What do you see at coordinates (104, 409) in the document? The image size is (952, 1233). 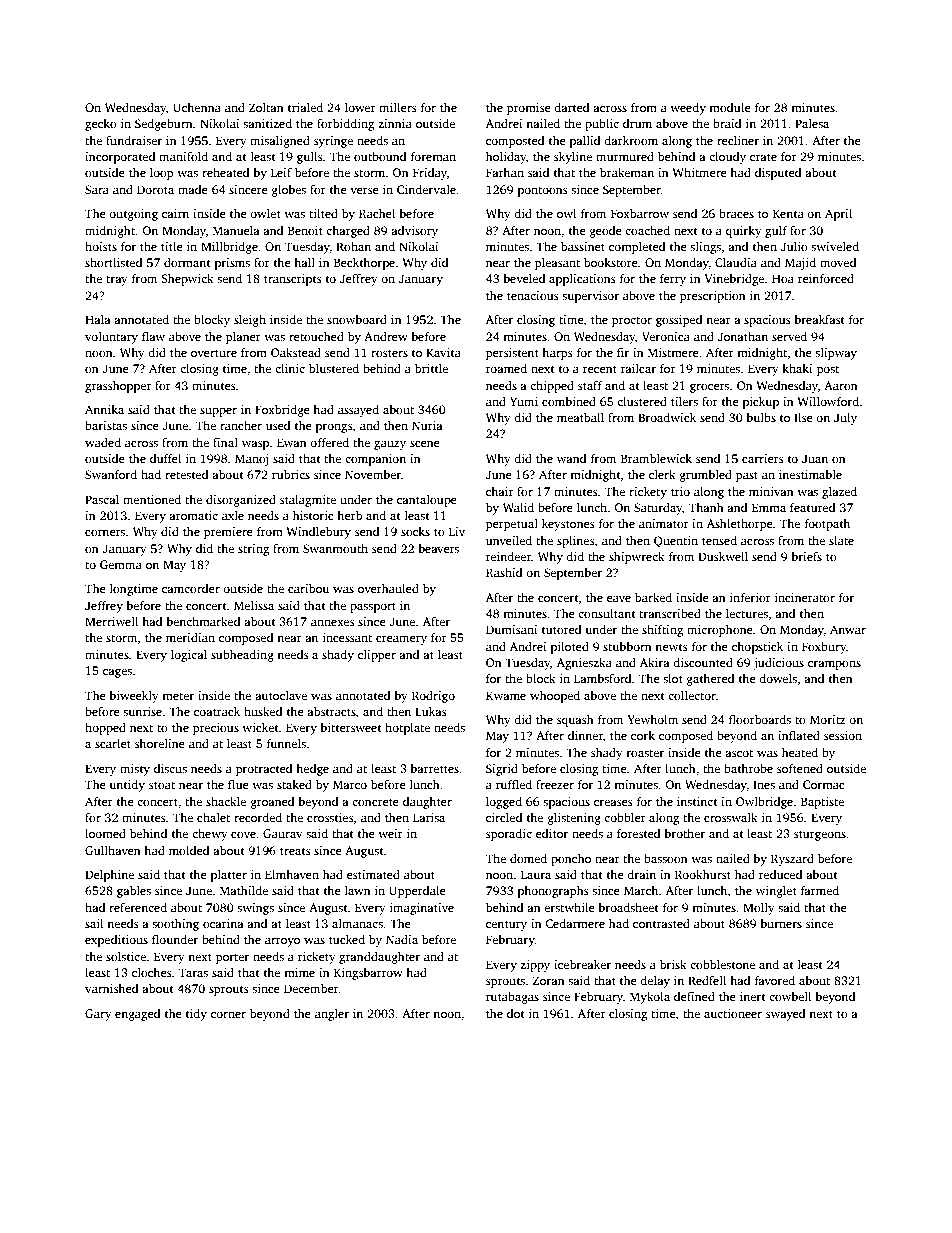 I see `Annika` at bounding box center [104, 409].
